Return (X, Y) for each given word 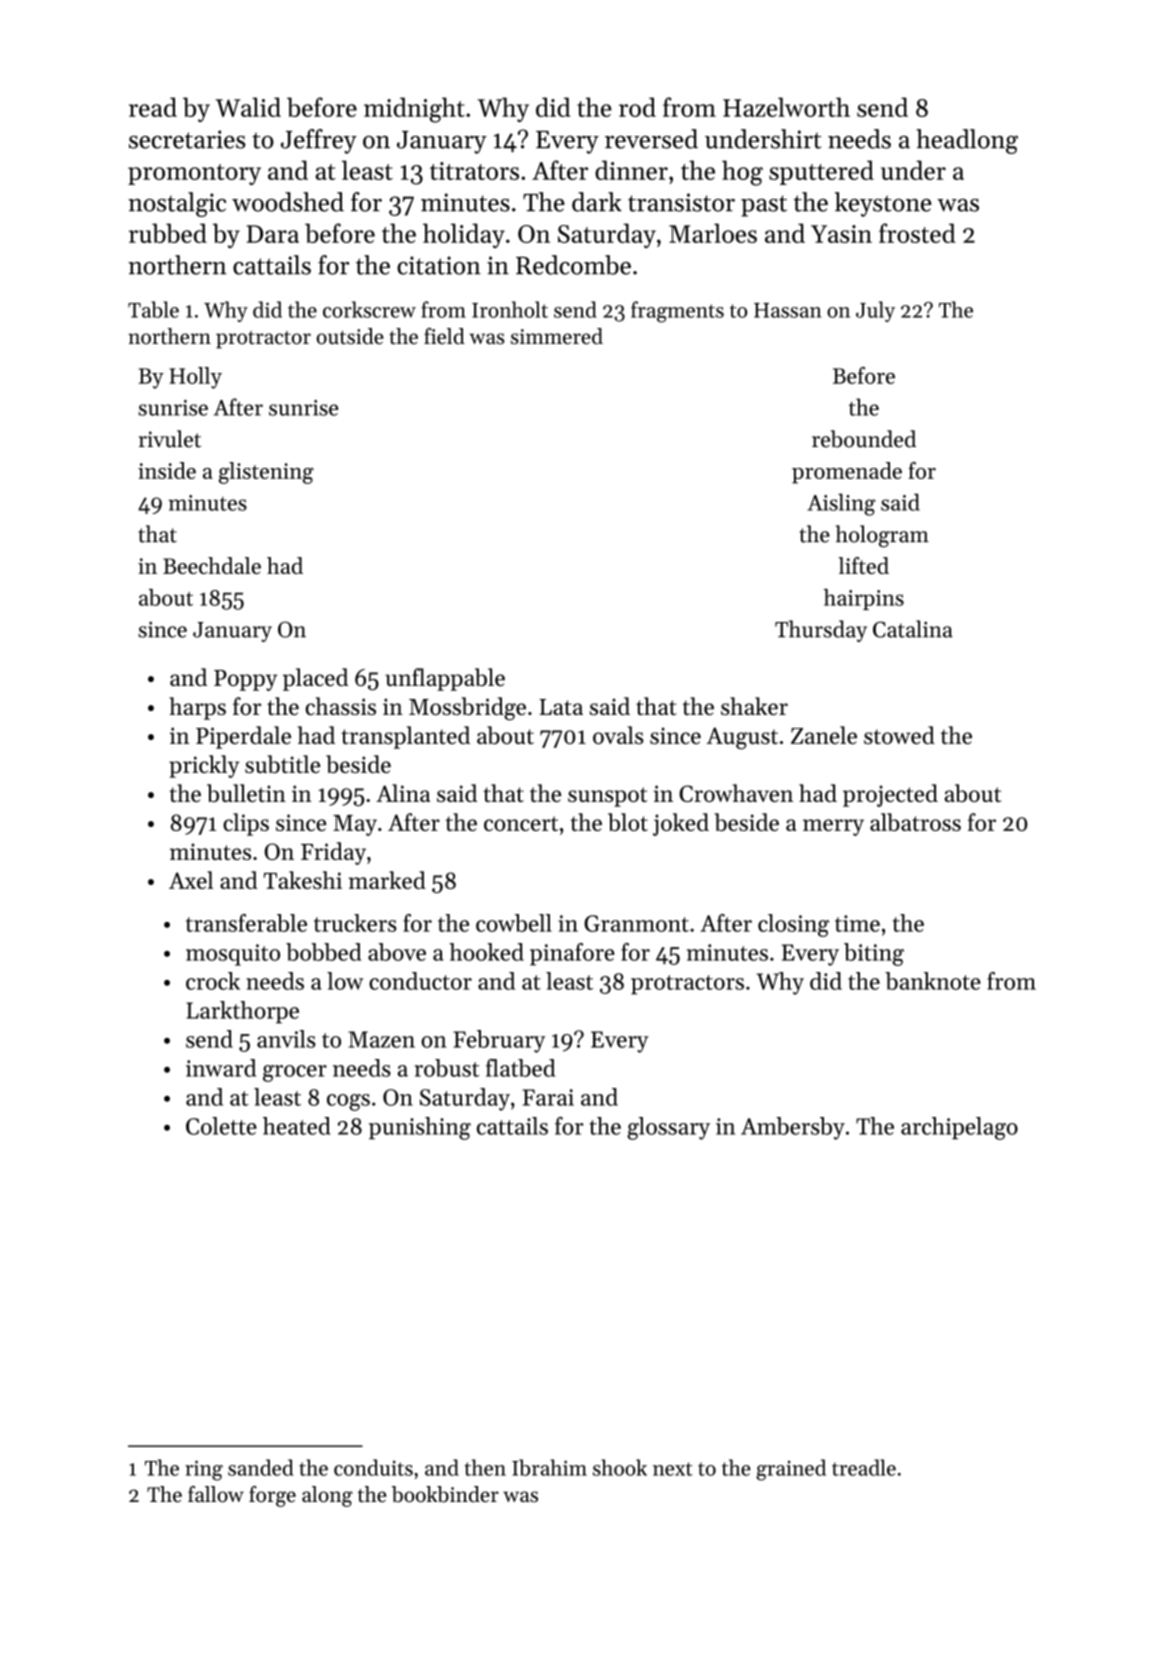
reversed (651, 139)
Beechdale (212, 565)
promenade (847, 473)
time (857, 923)
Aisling (841, 504)
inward (221, 1068)
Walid (248, 107)
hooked (486, 952)
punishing (420, 1128)
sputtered (821, 172)
